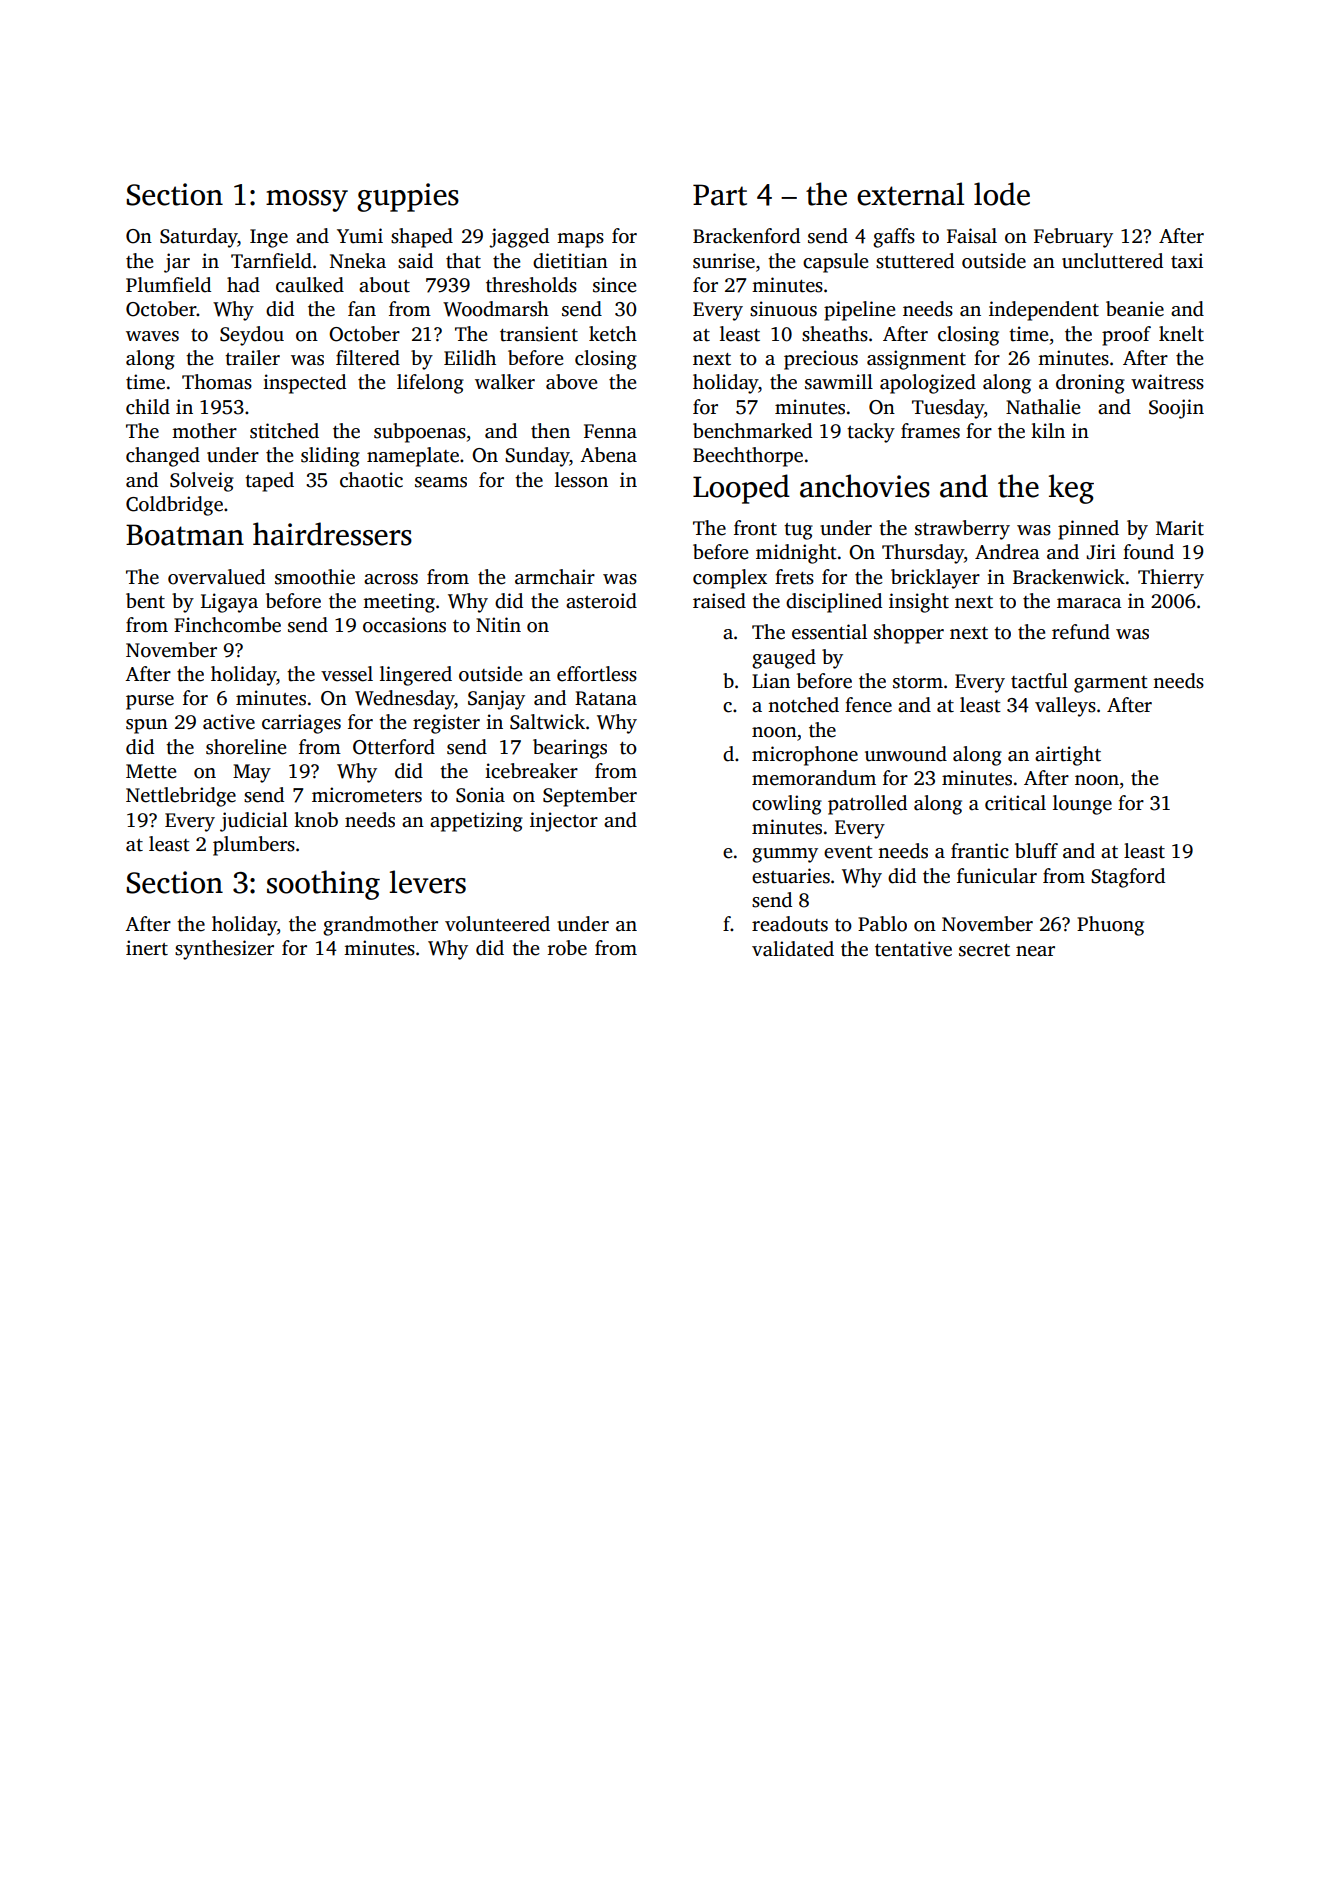 This image has width=1330, height=1881. I want to click on taxi, so click(1187, 261).
